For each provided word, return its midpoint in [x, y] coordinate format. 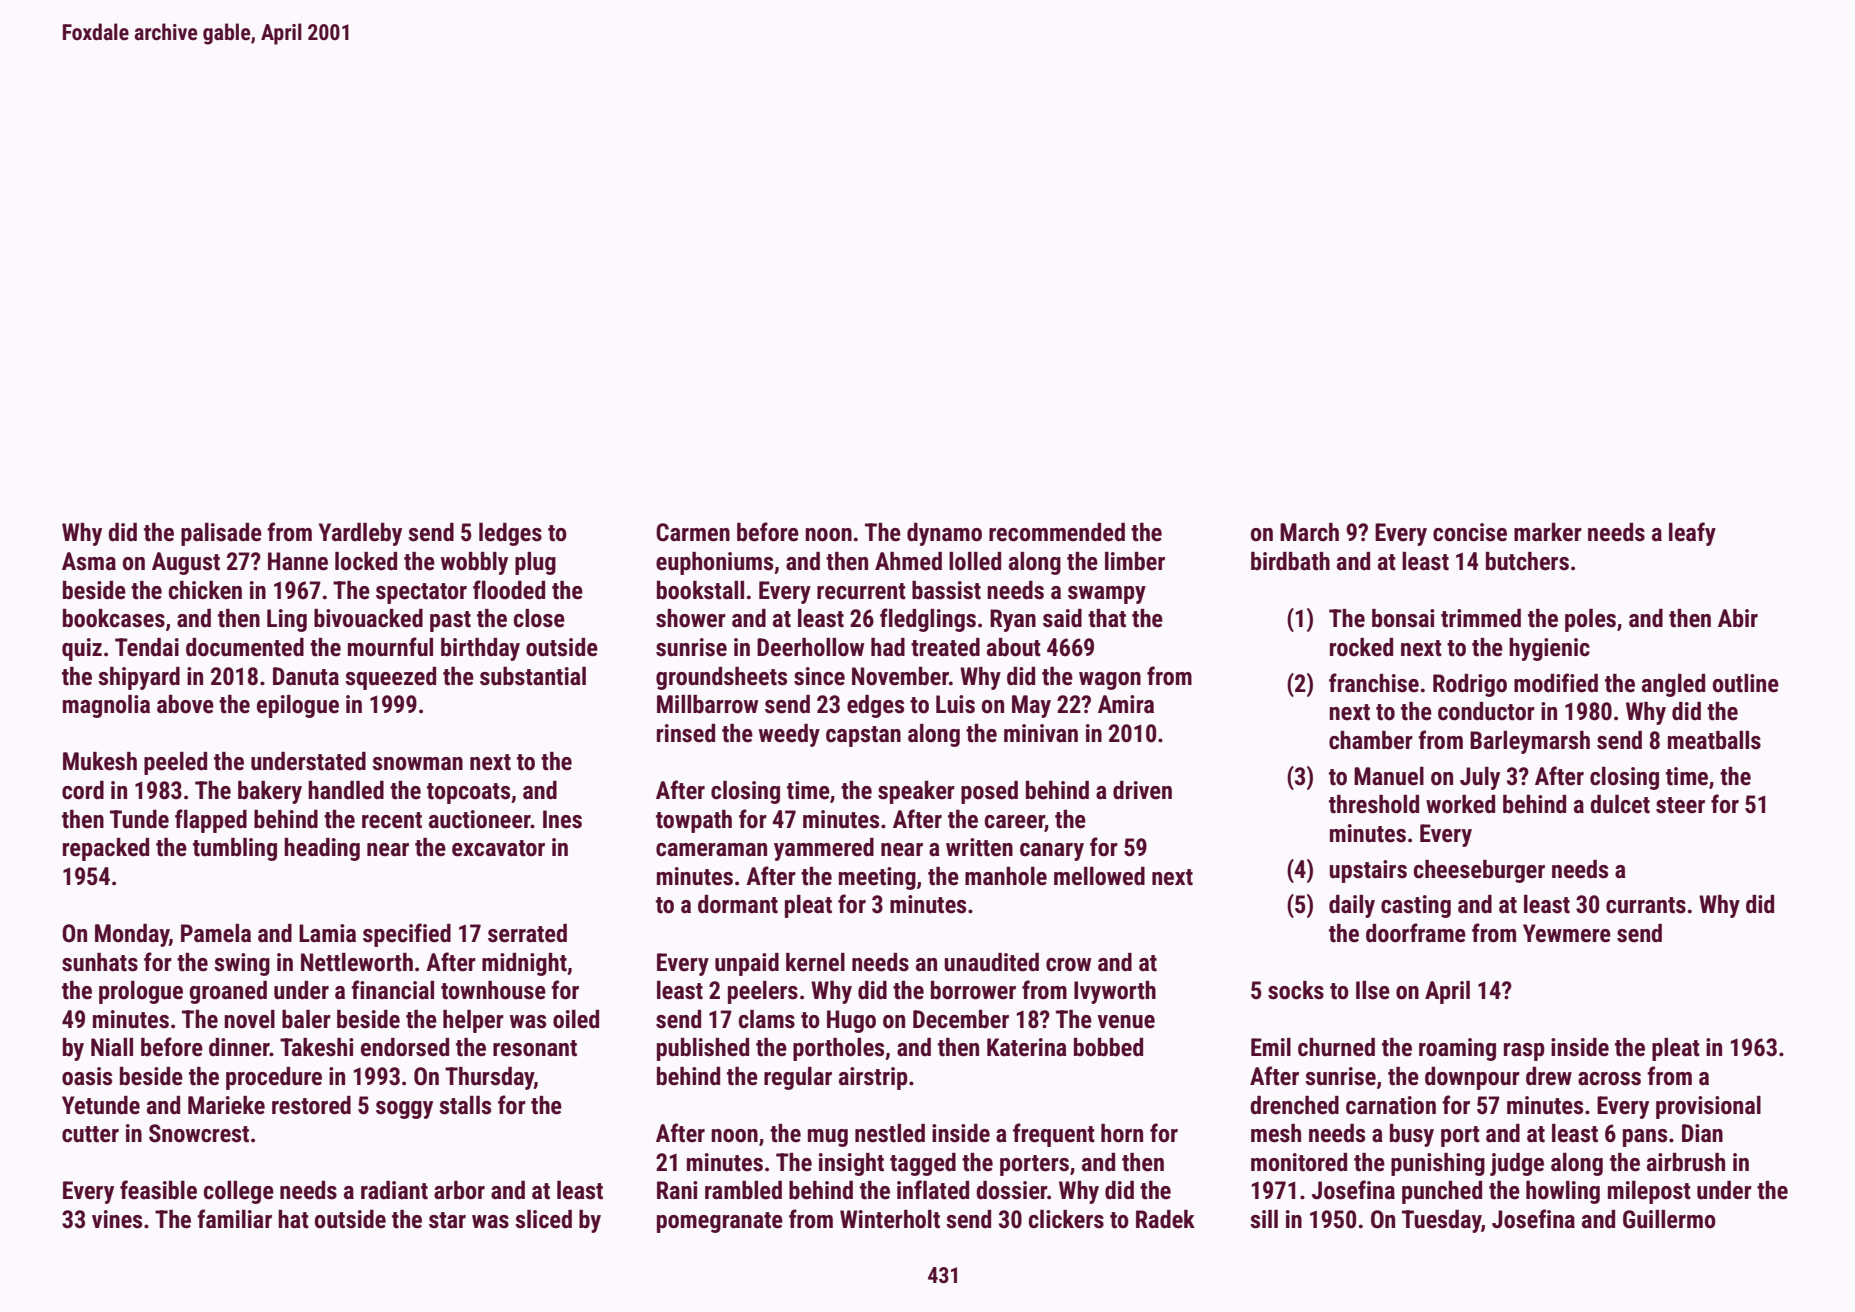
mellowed [1099, 876]
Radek [1165, 1219]
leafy [1692, 534]
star [447, 1220]
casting [1416, 906]
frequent [1054, 1135]
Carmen [693, 532]
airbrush [1686, 1162]
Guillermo [1669, 1219]
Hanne [298, 561]
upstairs [1368, 871]
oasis [87, 1076]
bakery [270, 792]
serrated [527, 933]
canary [1052, 852]
